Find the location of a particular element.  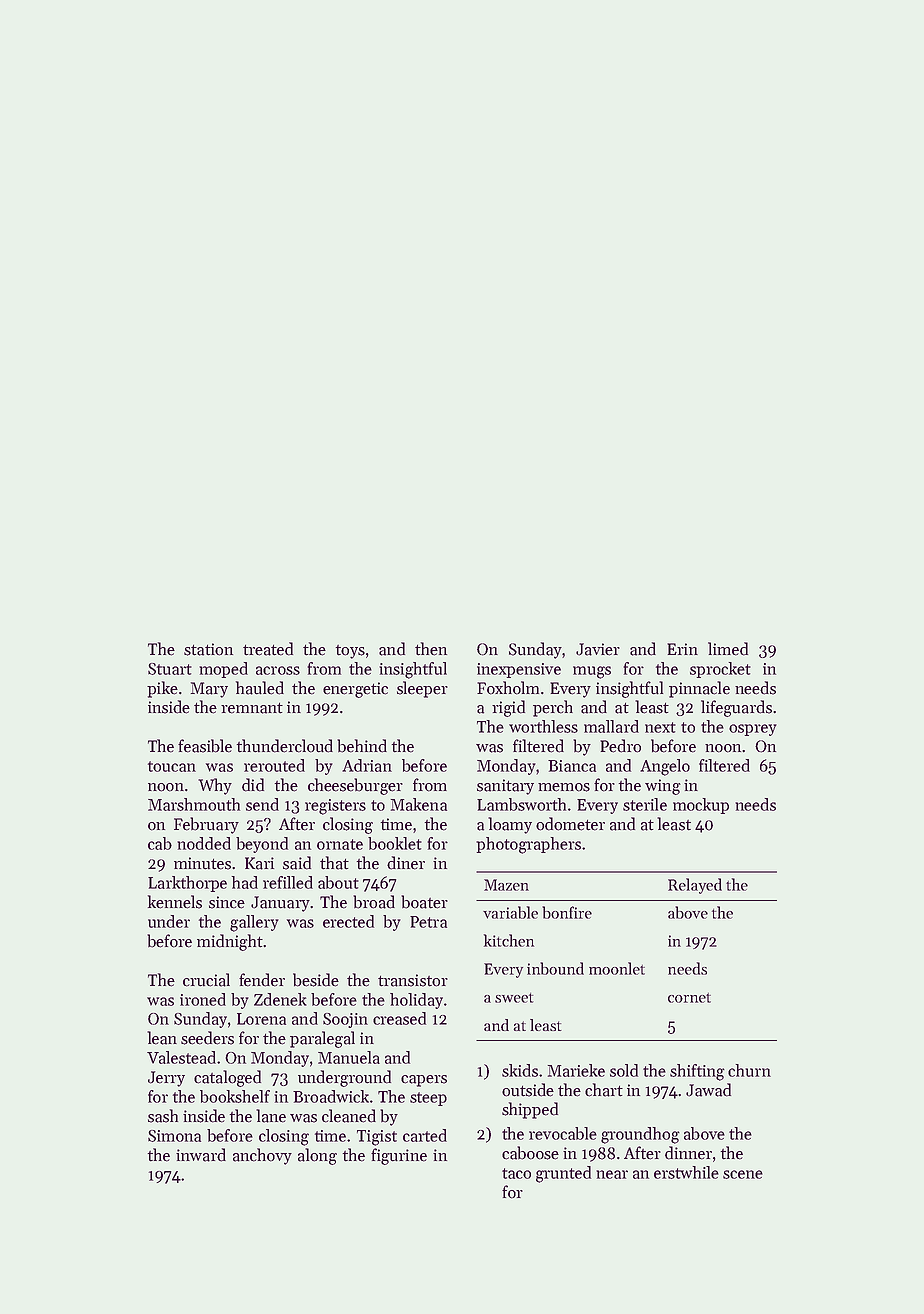

diner is located at coordinates (406, 863).
